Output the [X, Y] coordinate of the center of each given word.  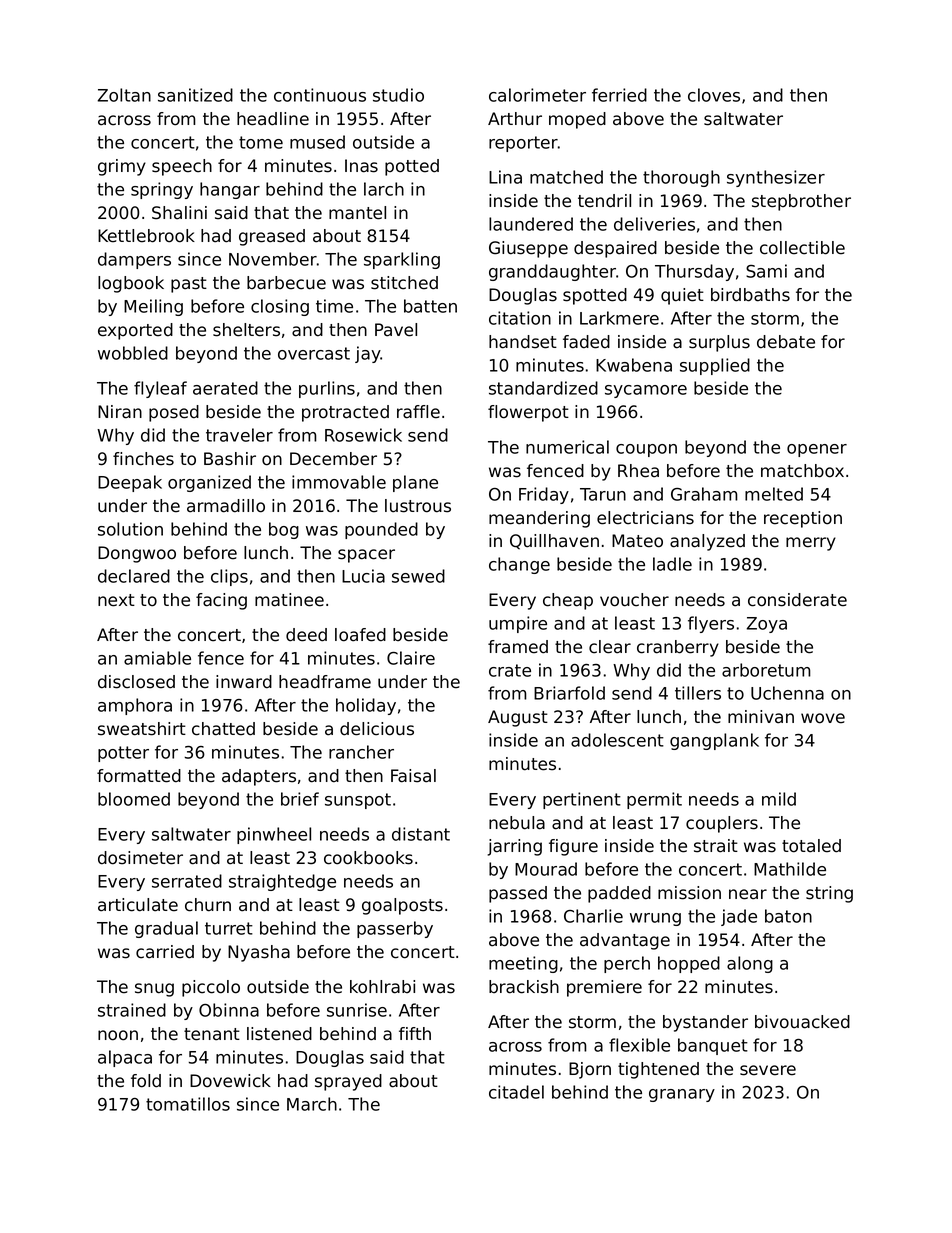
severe [768, 1070]
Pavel [396, 330]
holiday [366, 706]
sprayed [348, 1082]
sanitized [195, 95]
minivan [761, 717]
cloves [714, 95]
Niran [120, 412]
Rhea [638, 471]
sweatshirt [142, 729]
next [116, 600]
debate [786, 342]
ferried [619, 95]
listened [279, 1034]
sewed [418, 576]
